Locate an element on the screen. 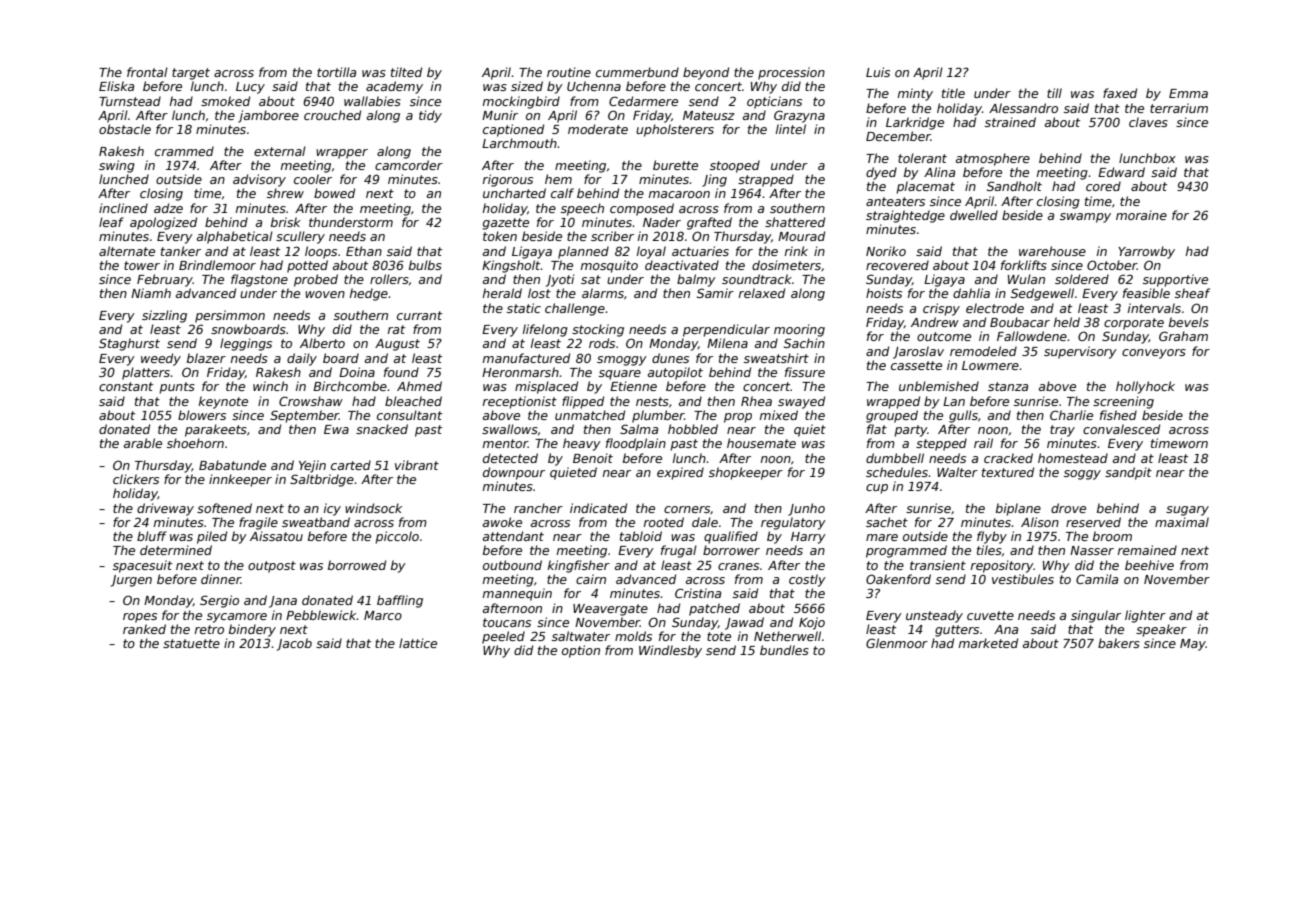  Jacob is located at coordinates (294, 644).
